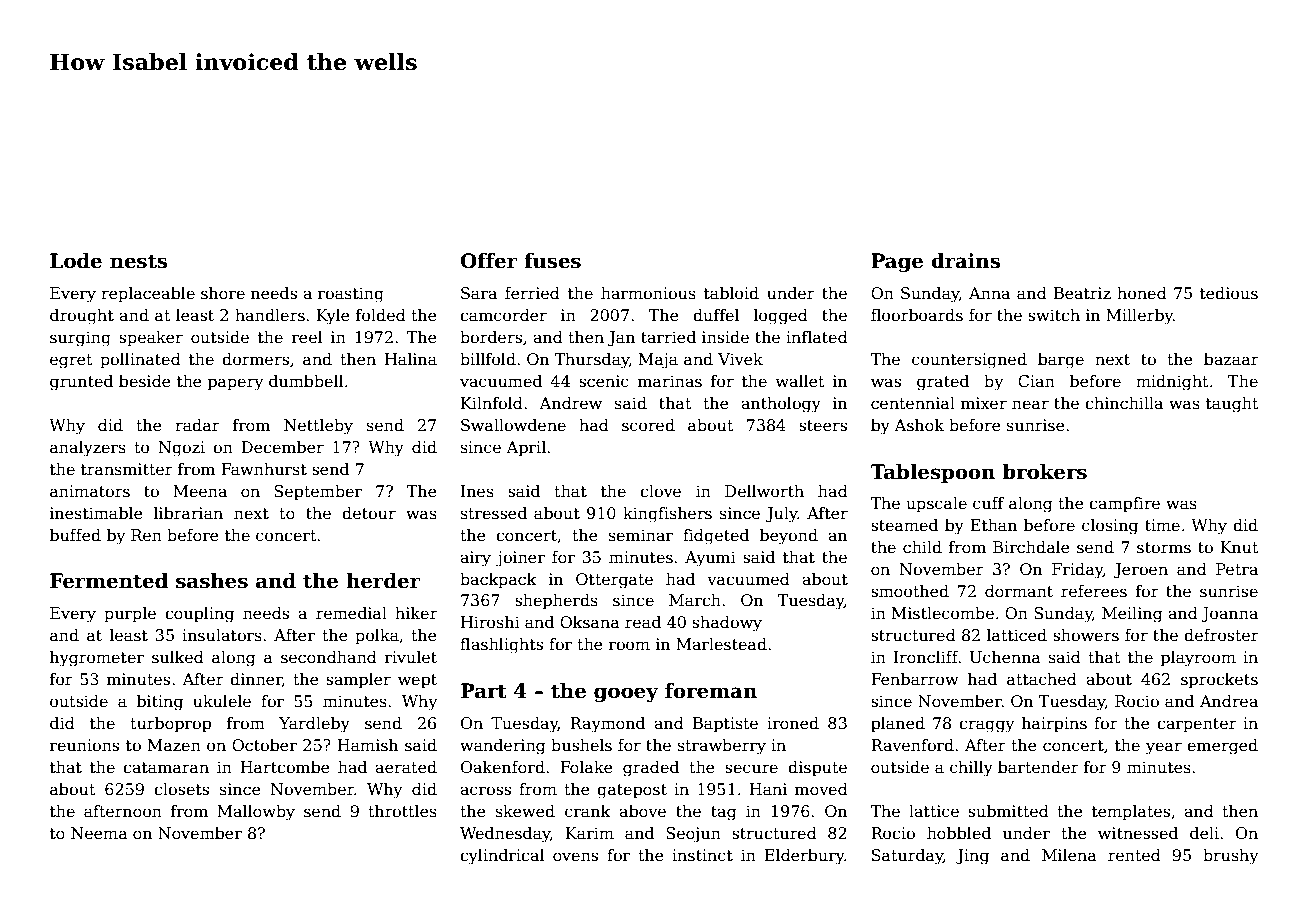 The height and width of the screenshot is (924, 1308). Describe the element at coordinates (97, 659) in the screenshot. I see `hygrometer` at that location.
